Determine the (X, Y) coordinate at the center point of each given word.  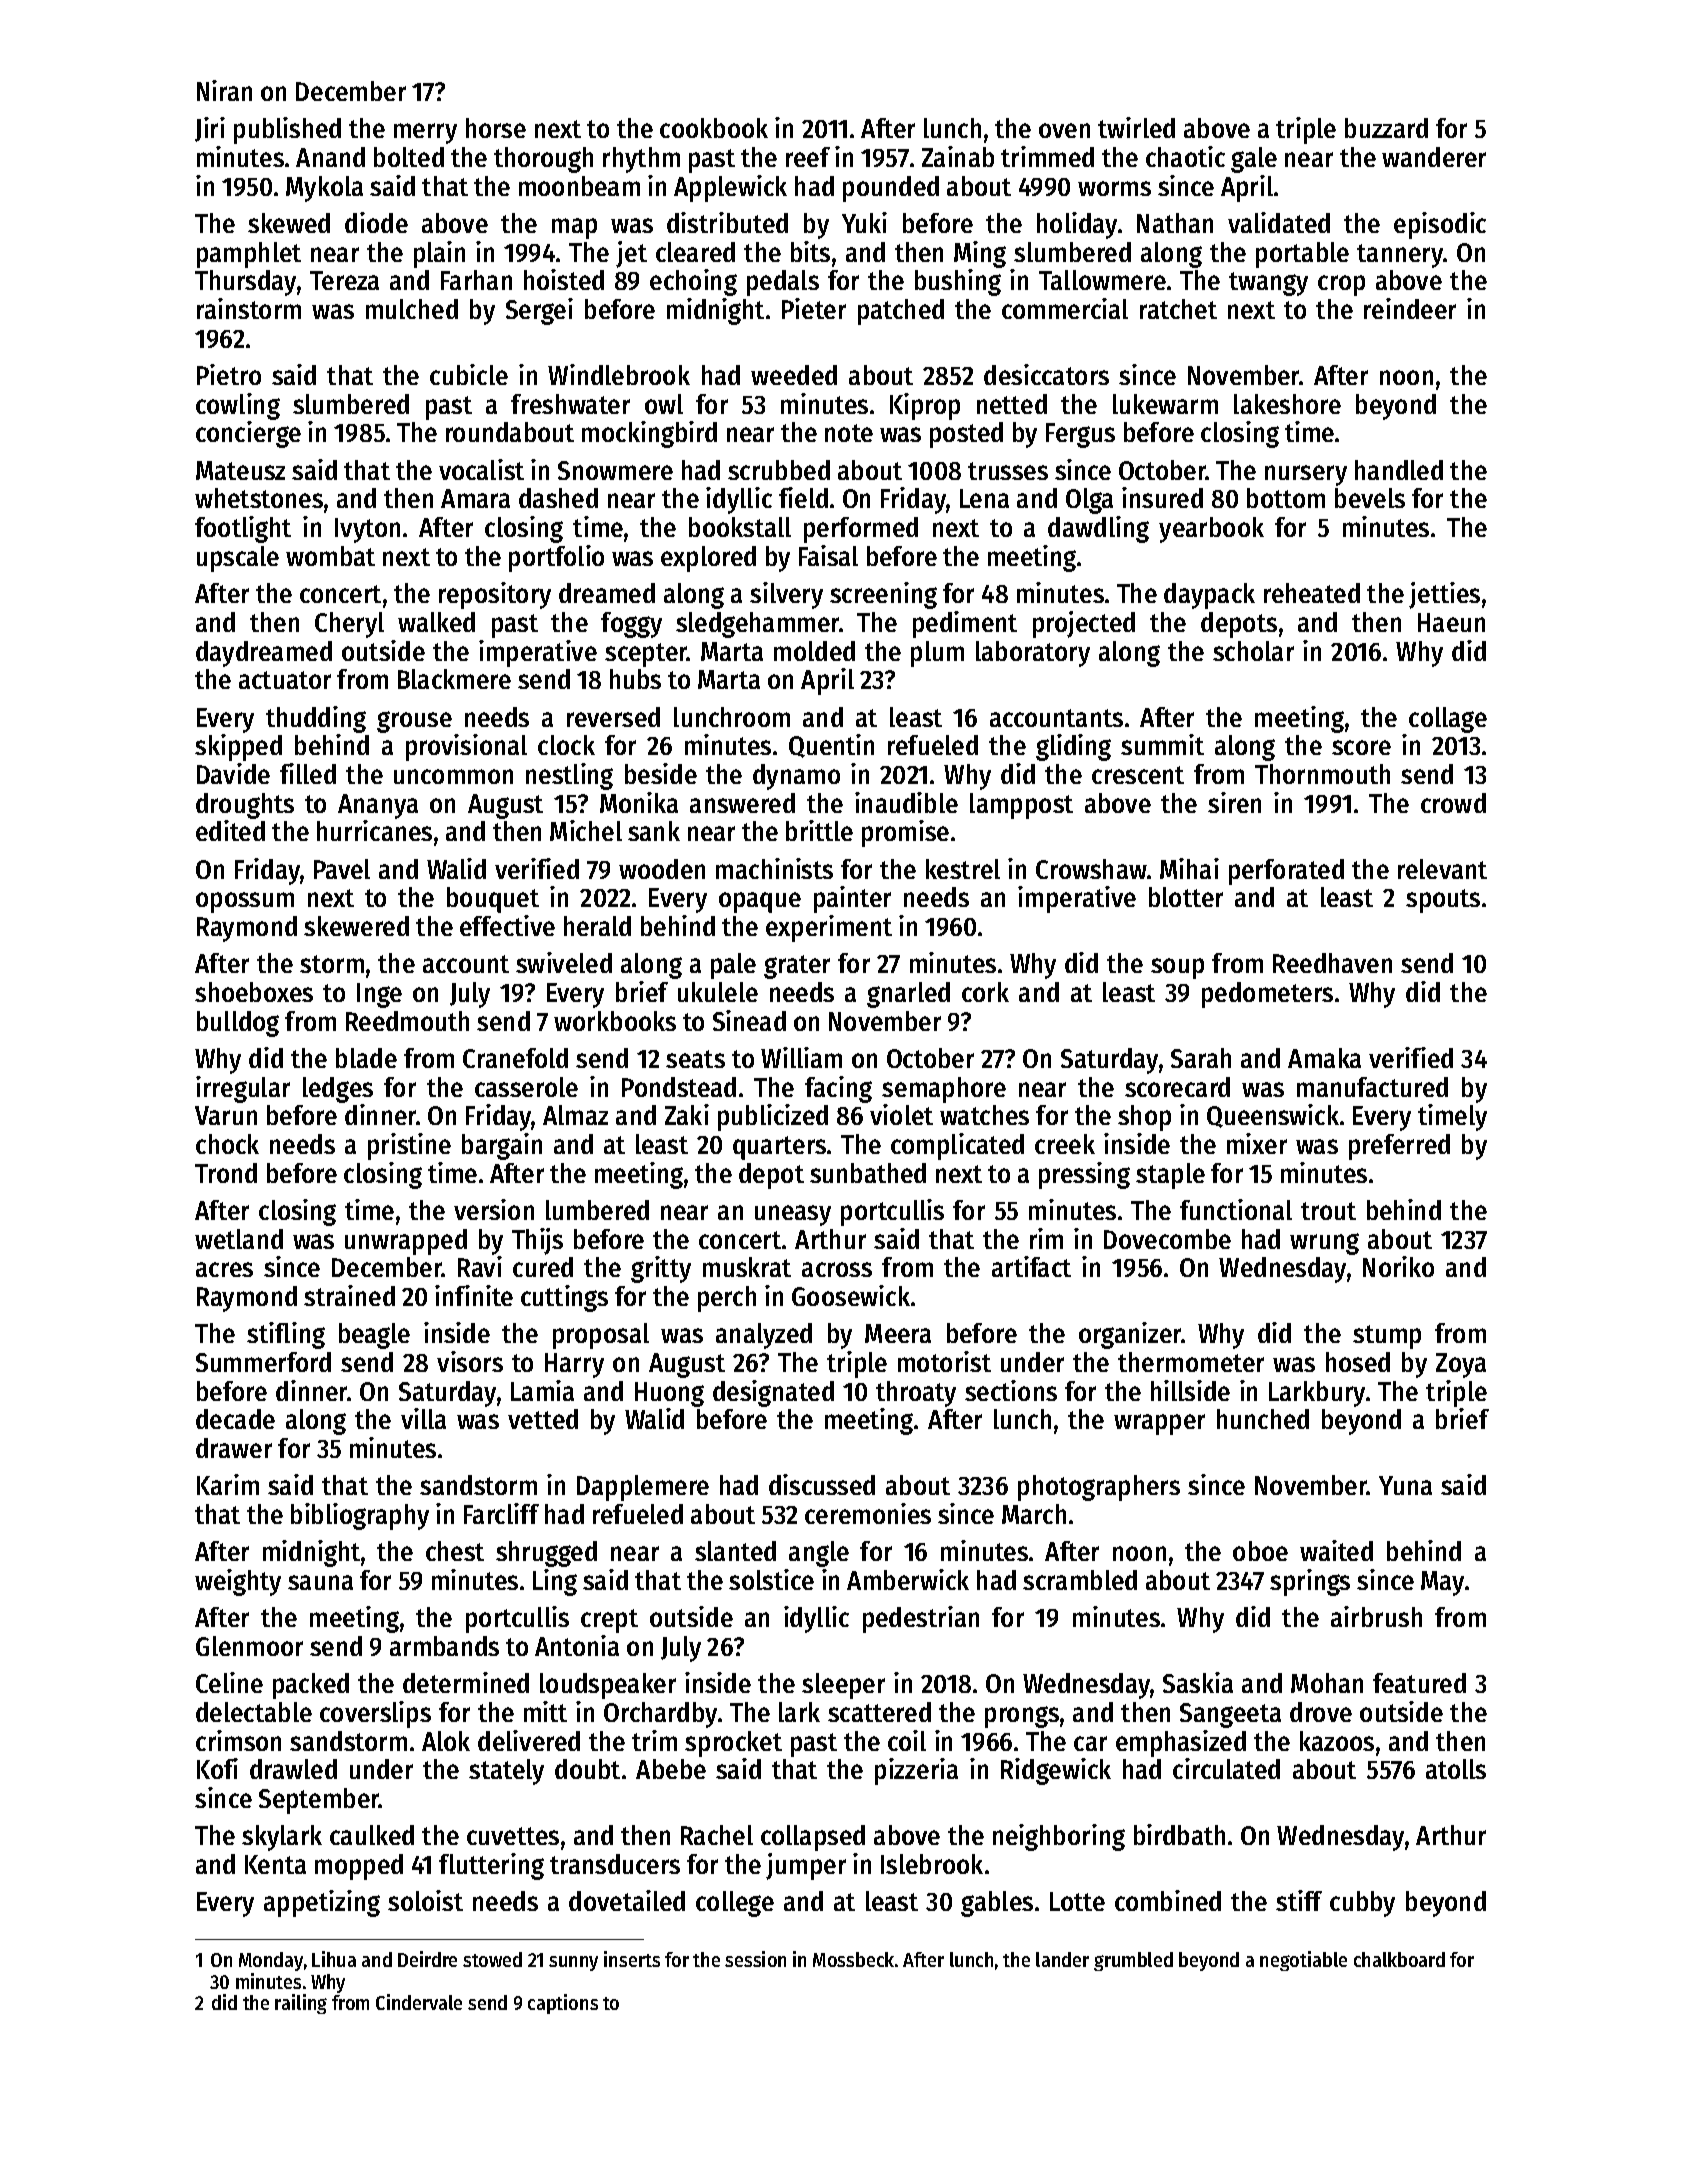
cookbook (714, 128)
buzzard (1386, 128)
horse (496, 128)
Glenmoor (249, 1646)
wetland (239, 1239)
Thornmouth (1322, 774)
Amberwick (908, 1579)
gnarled (908, 995)
